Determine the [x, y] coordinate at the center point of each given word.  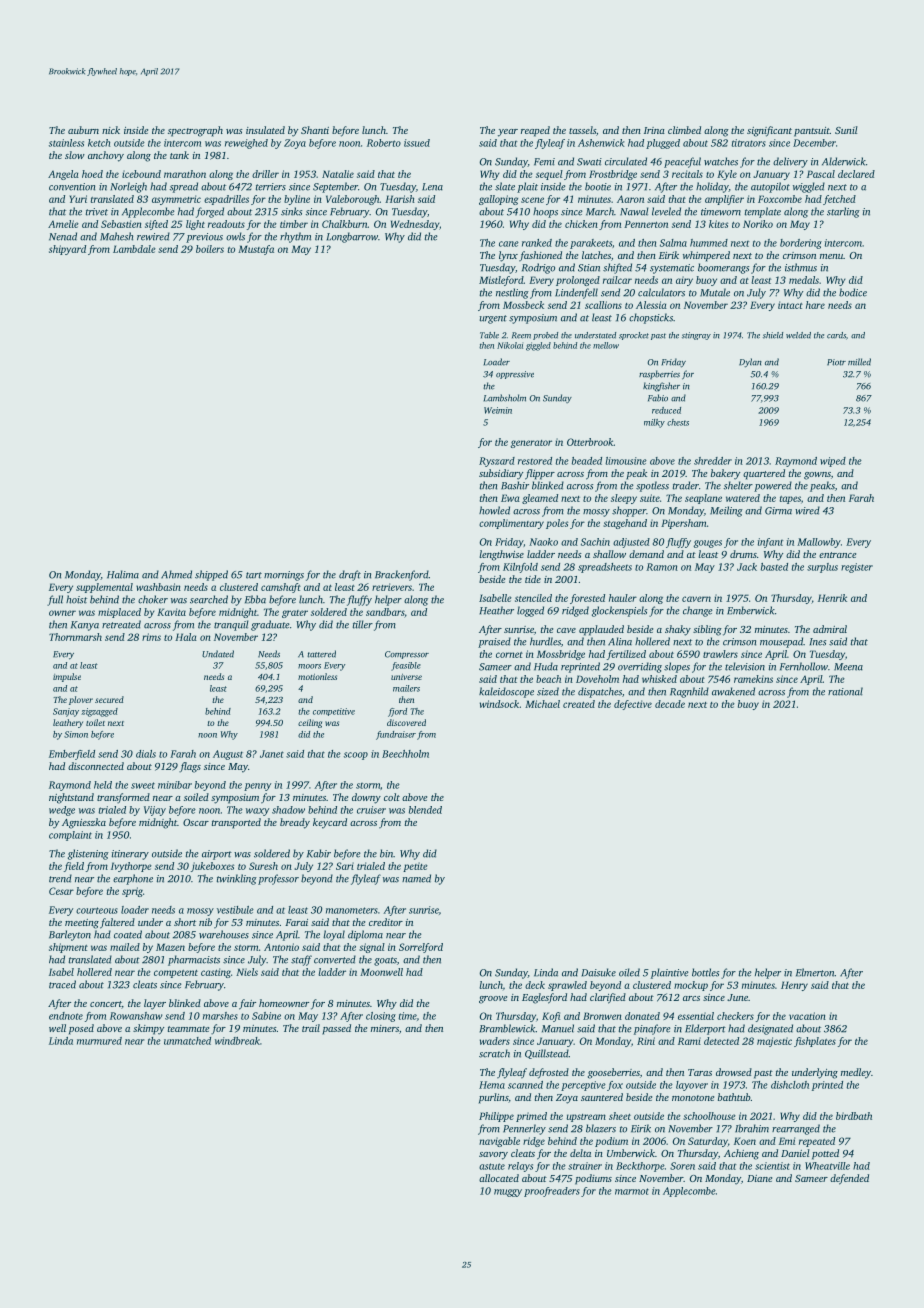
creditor [386, 922]
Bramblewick [508, 1028]
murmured [99, 1041]
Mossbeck [523, 305]
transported [236, 823]
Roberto [384, 143]
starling [843, 212]
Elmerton [815, 972]
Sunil [846, 130]
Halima [123, 574]
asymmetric [176, 200]
